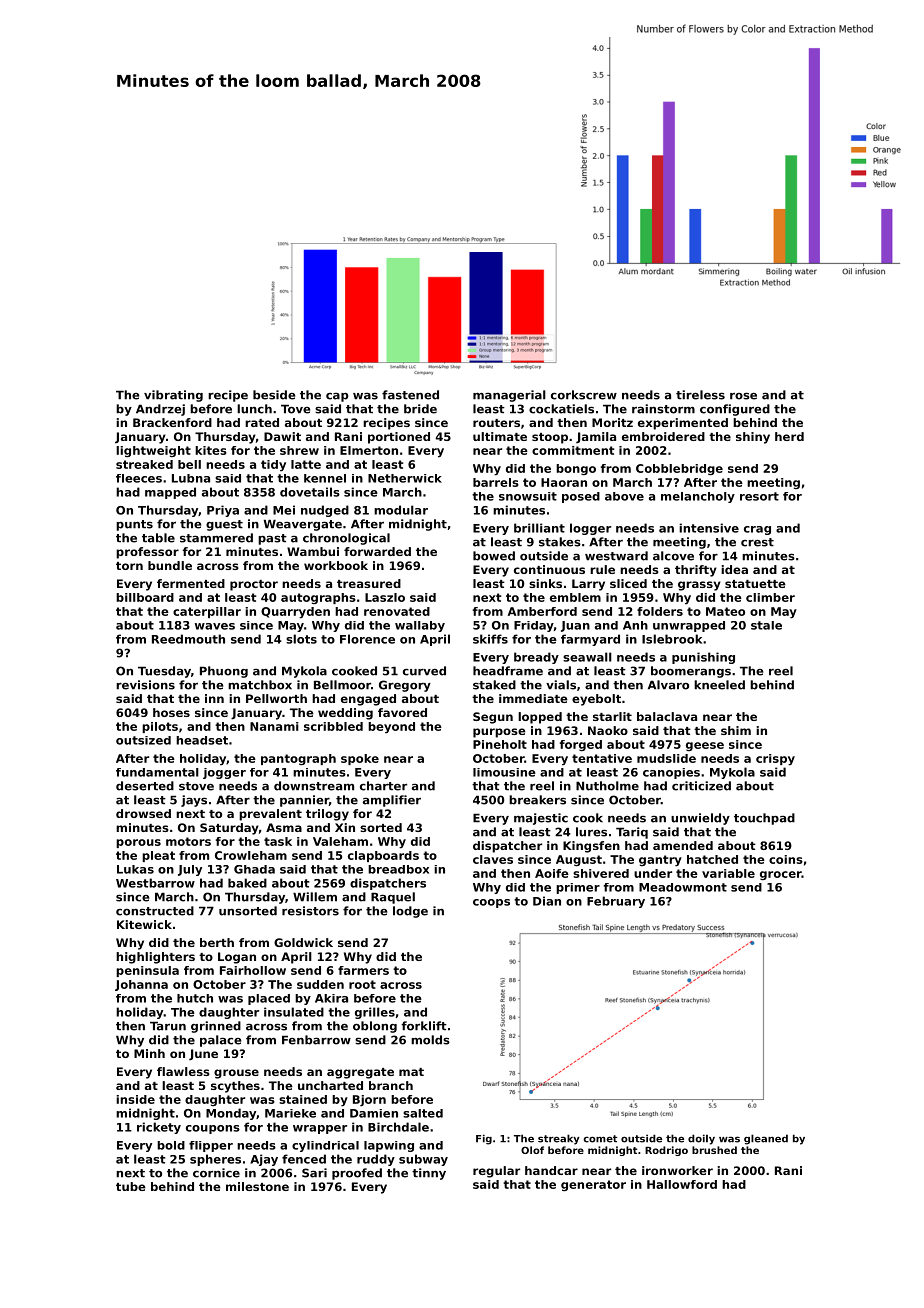 This screenshot has height=1308, width=924. What do you see at coordinates (504, 772) in the screenshot?
I see `limousine` at bounding box center [504, 772].
